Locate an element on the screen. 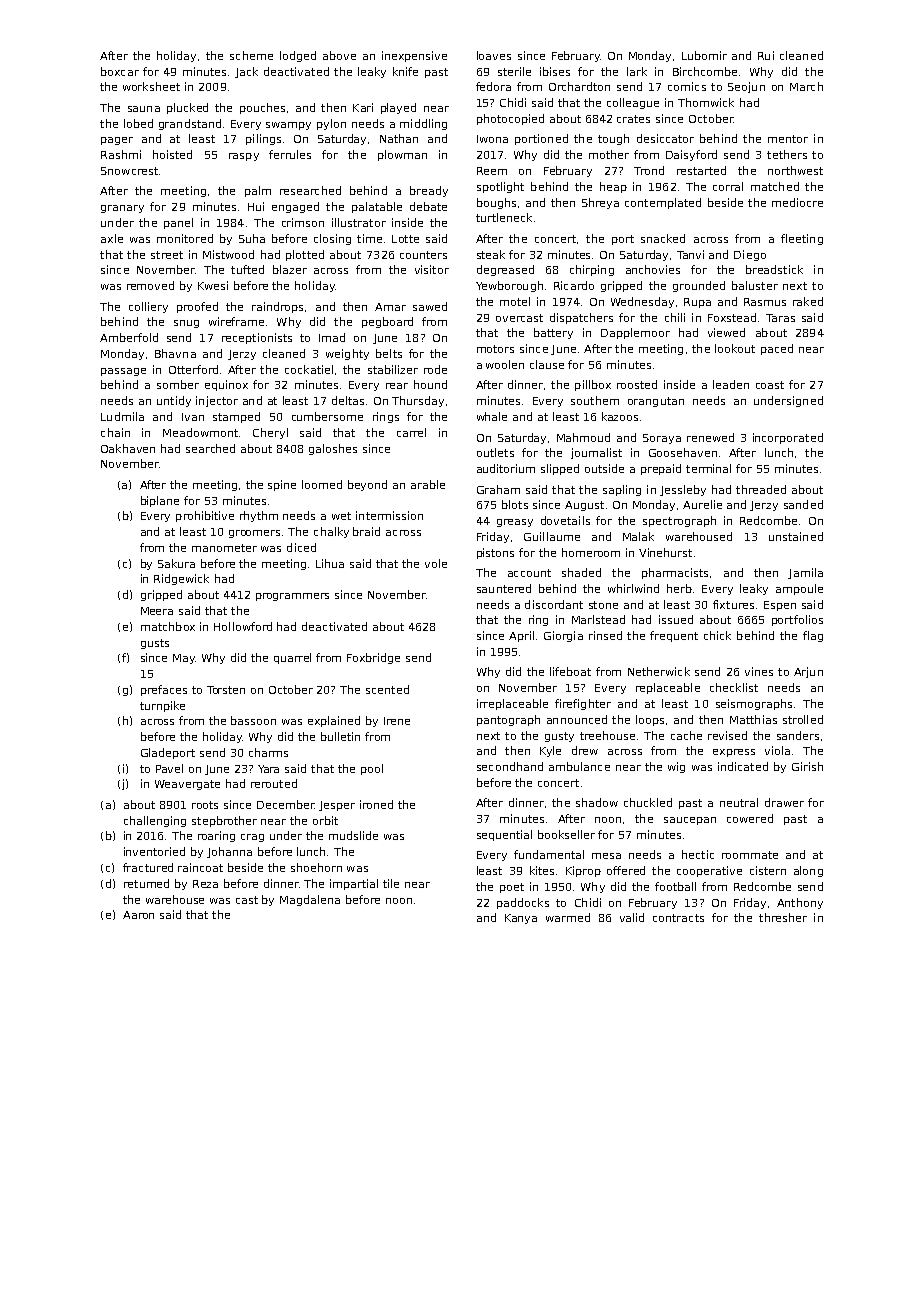 The image size is (924, 1308). Magdalena is located at coordinates (310, 900).
